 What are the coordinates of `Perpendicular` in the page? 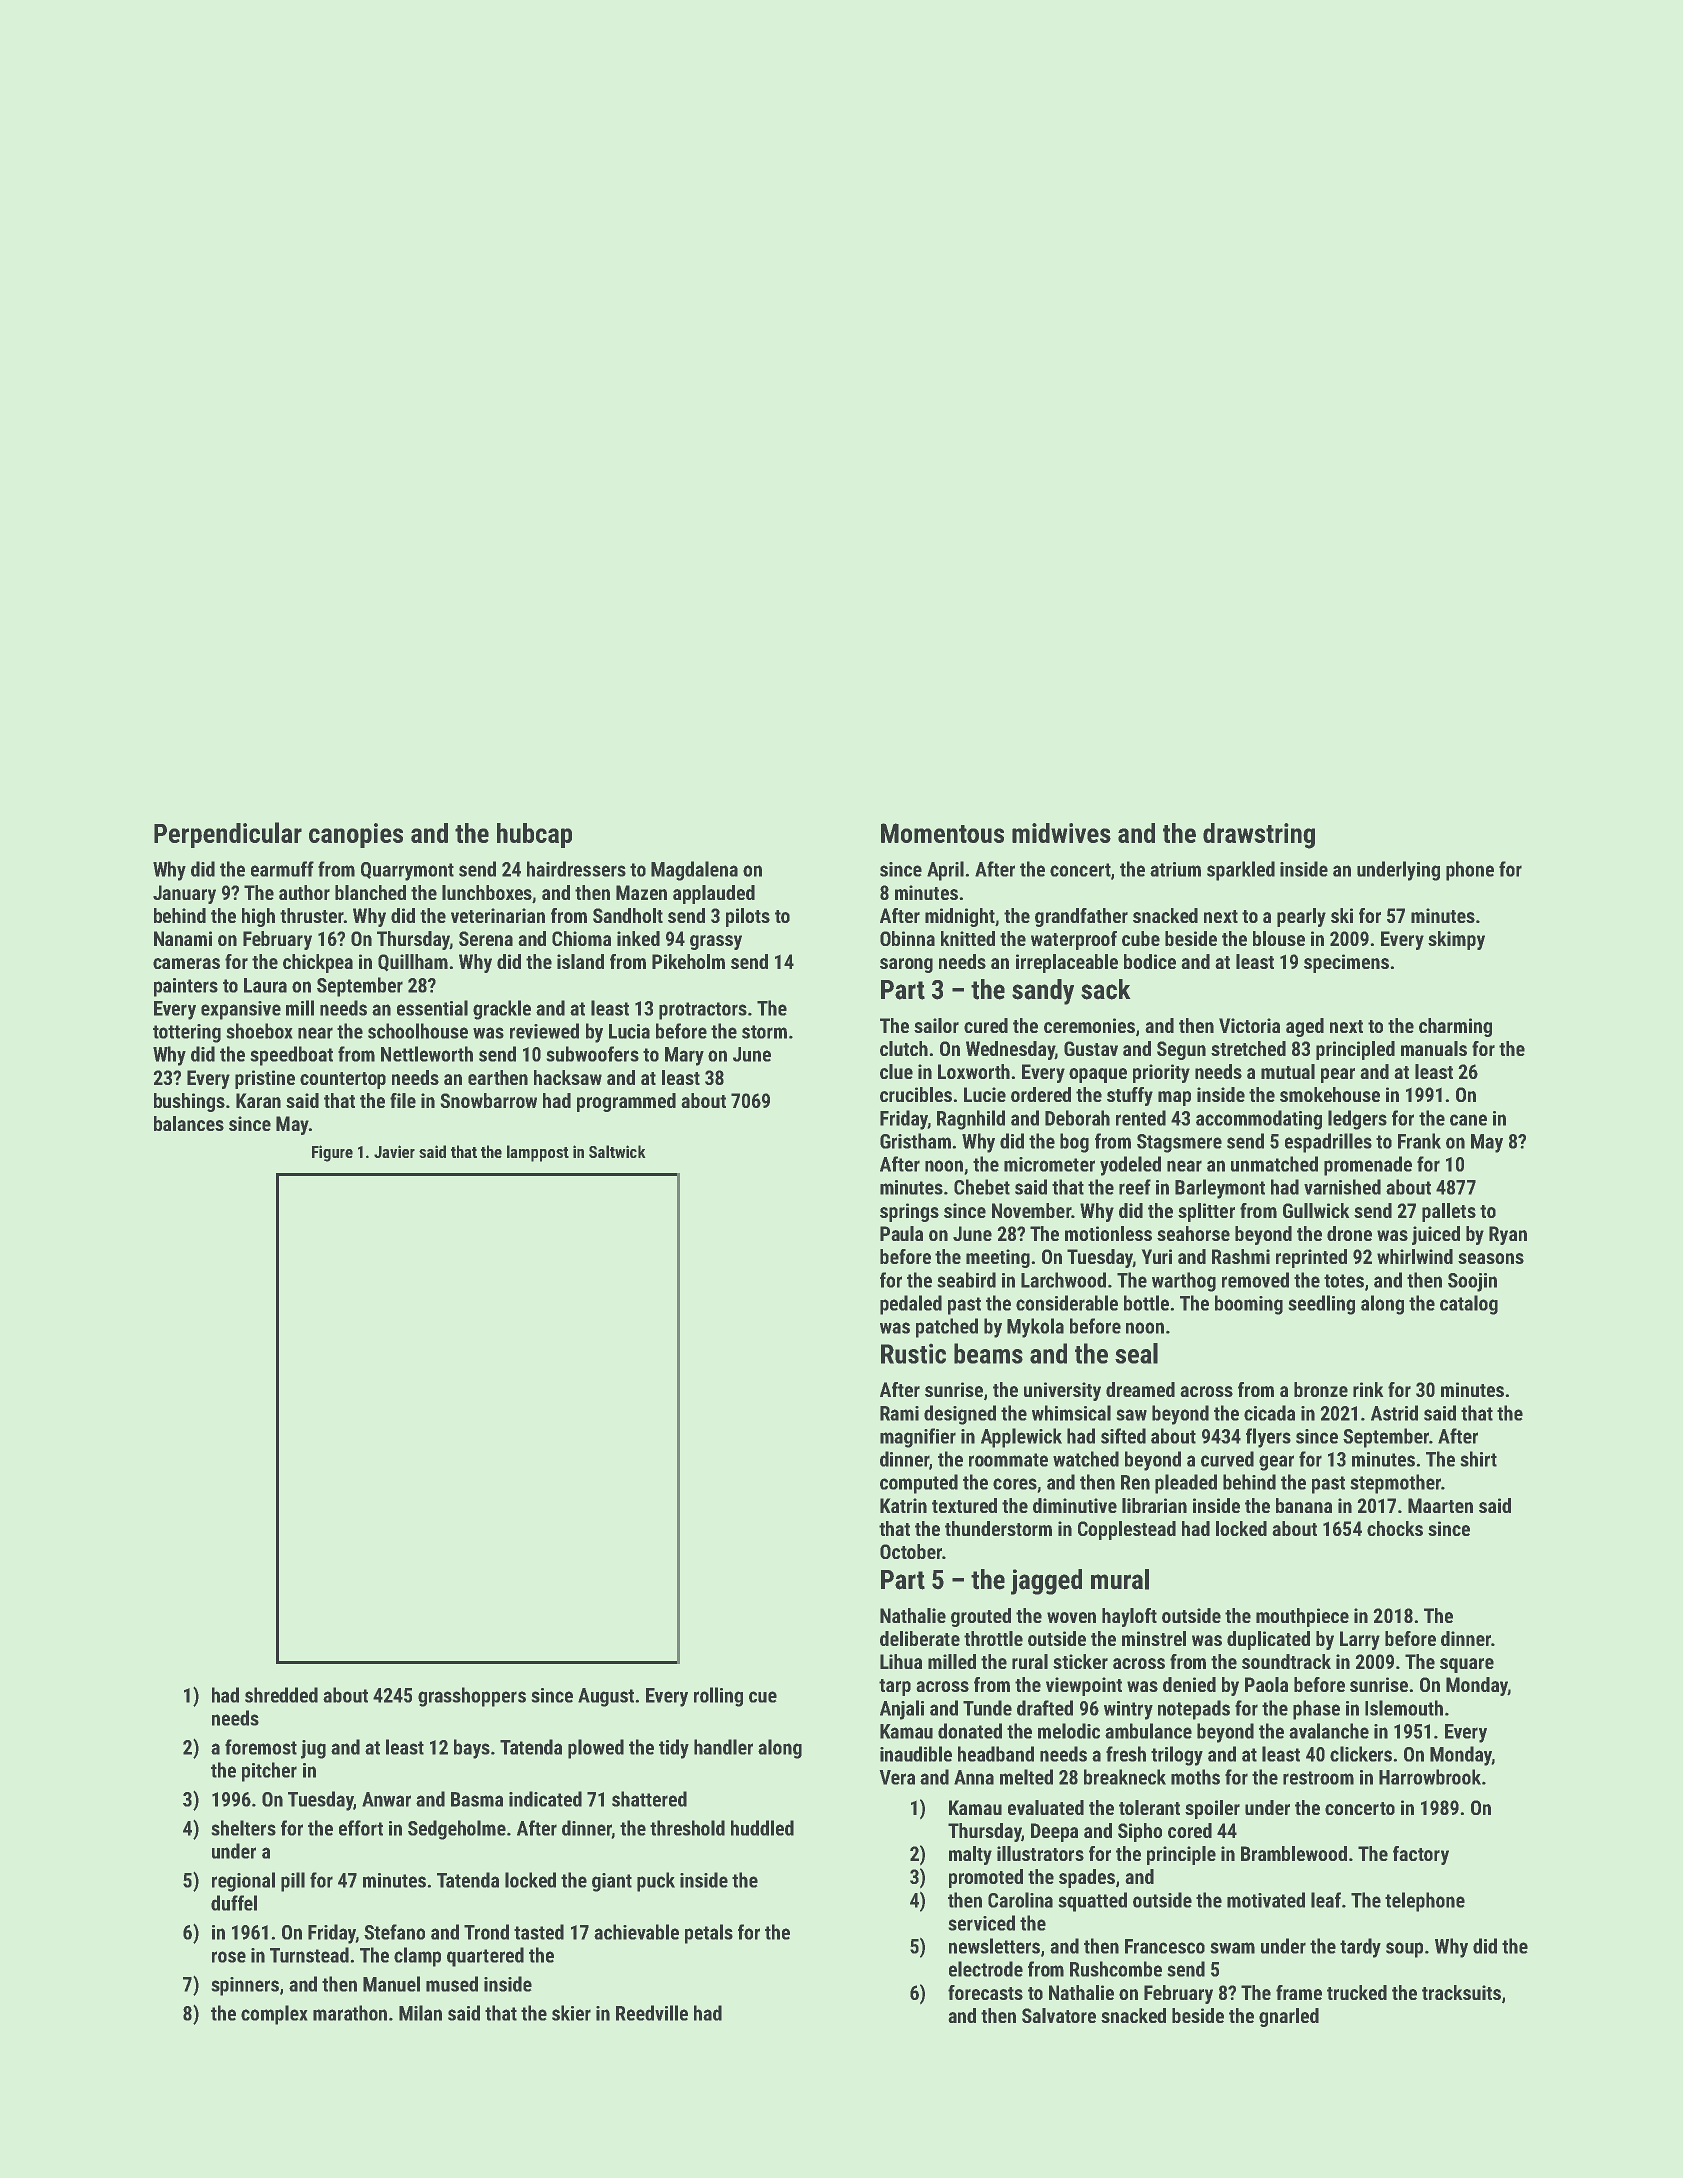 It's located at (228, 835).
